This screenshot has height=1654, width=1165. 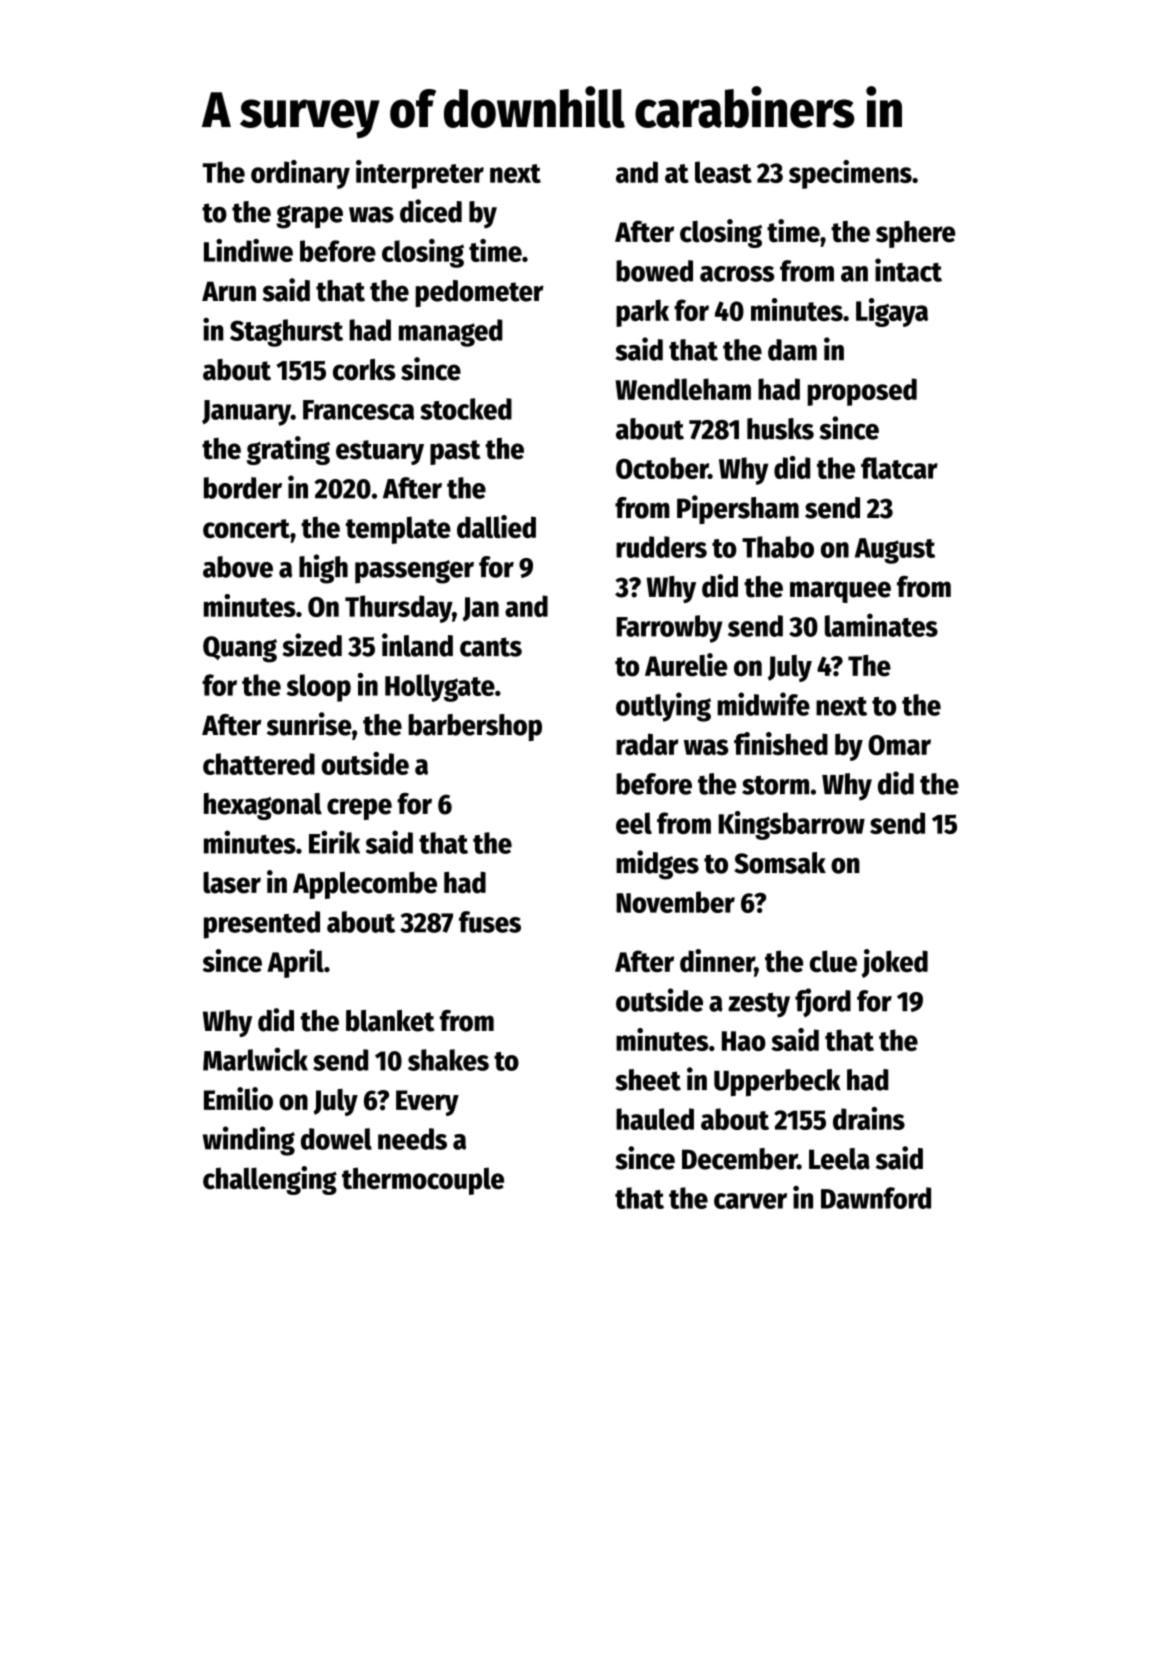 What do you see at coordinates (894, 963) in the screenshot?
I see `joked` at bounding box center [894, 963].
